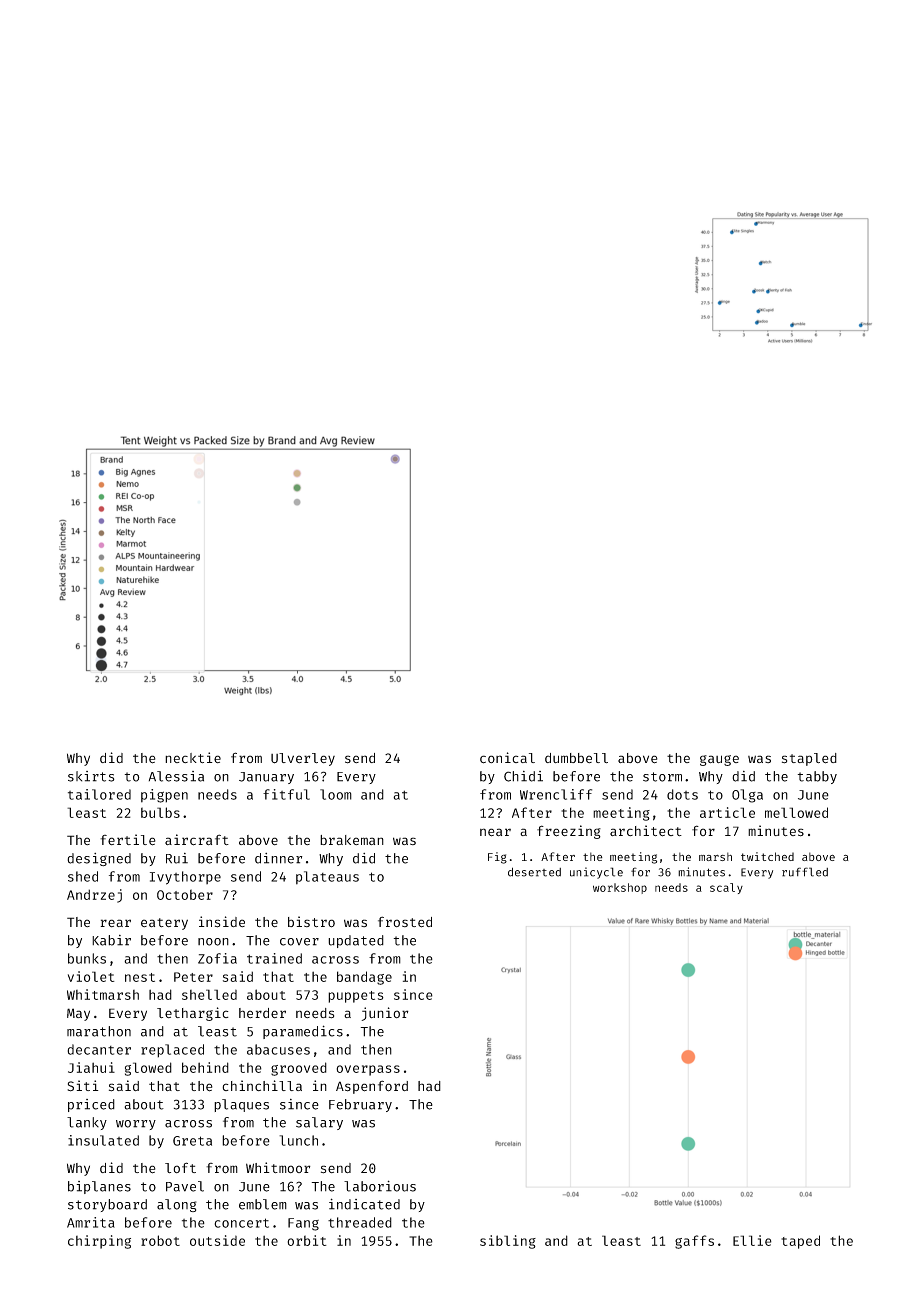  I want to click on biplanes, so click(99, 1187).
